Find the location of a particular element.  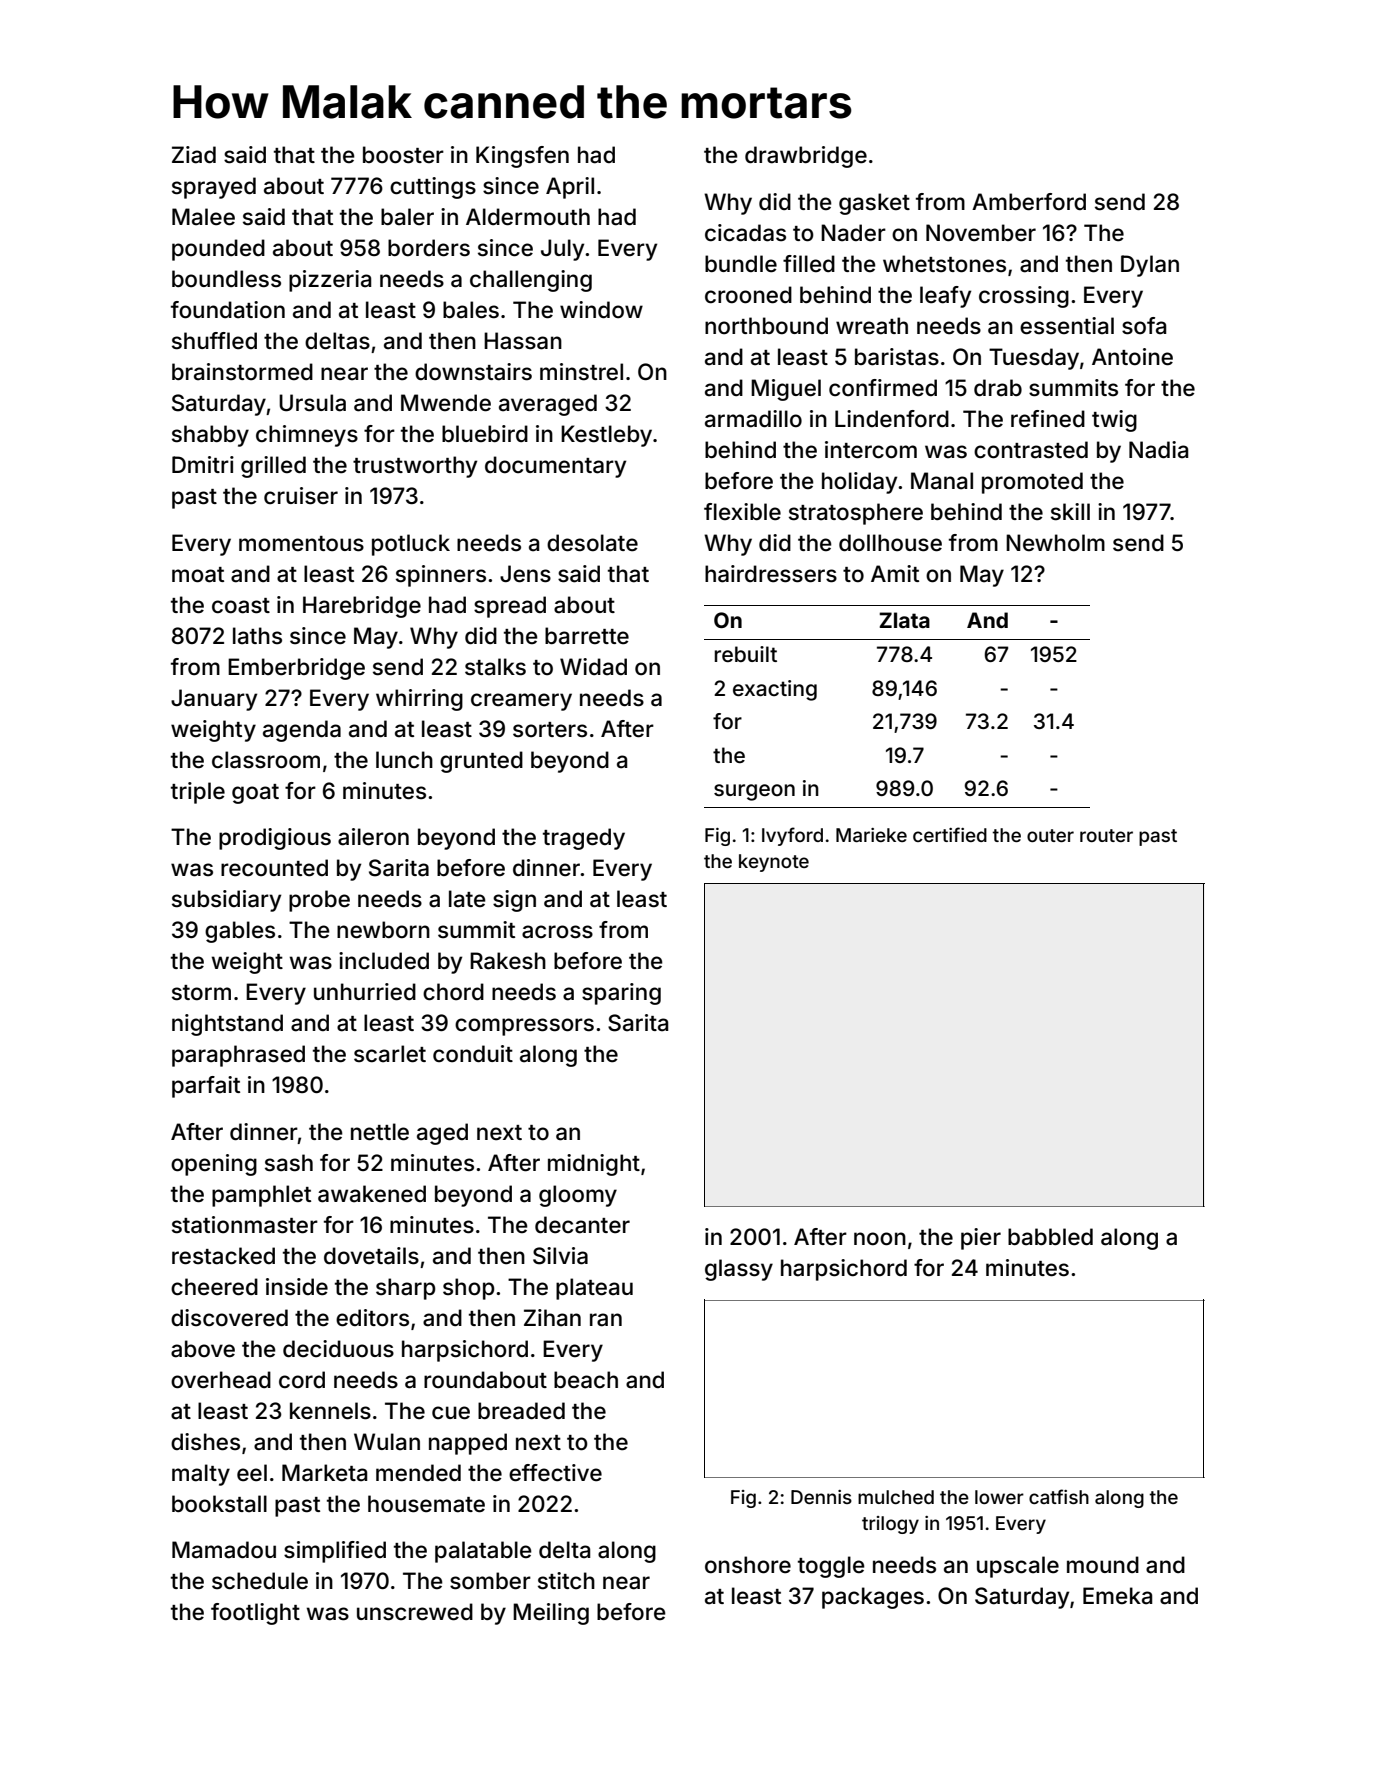

babbled is located at coordinates (1050, 1237).
